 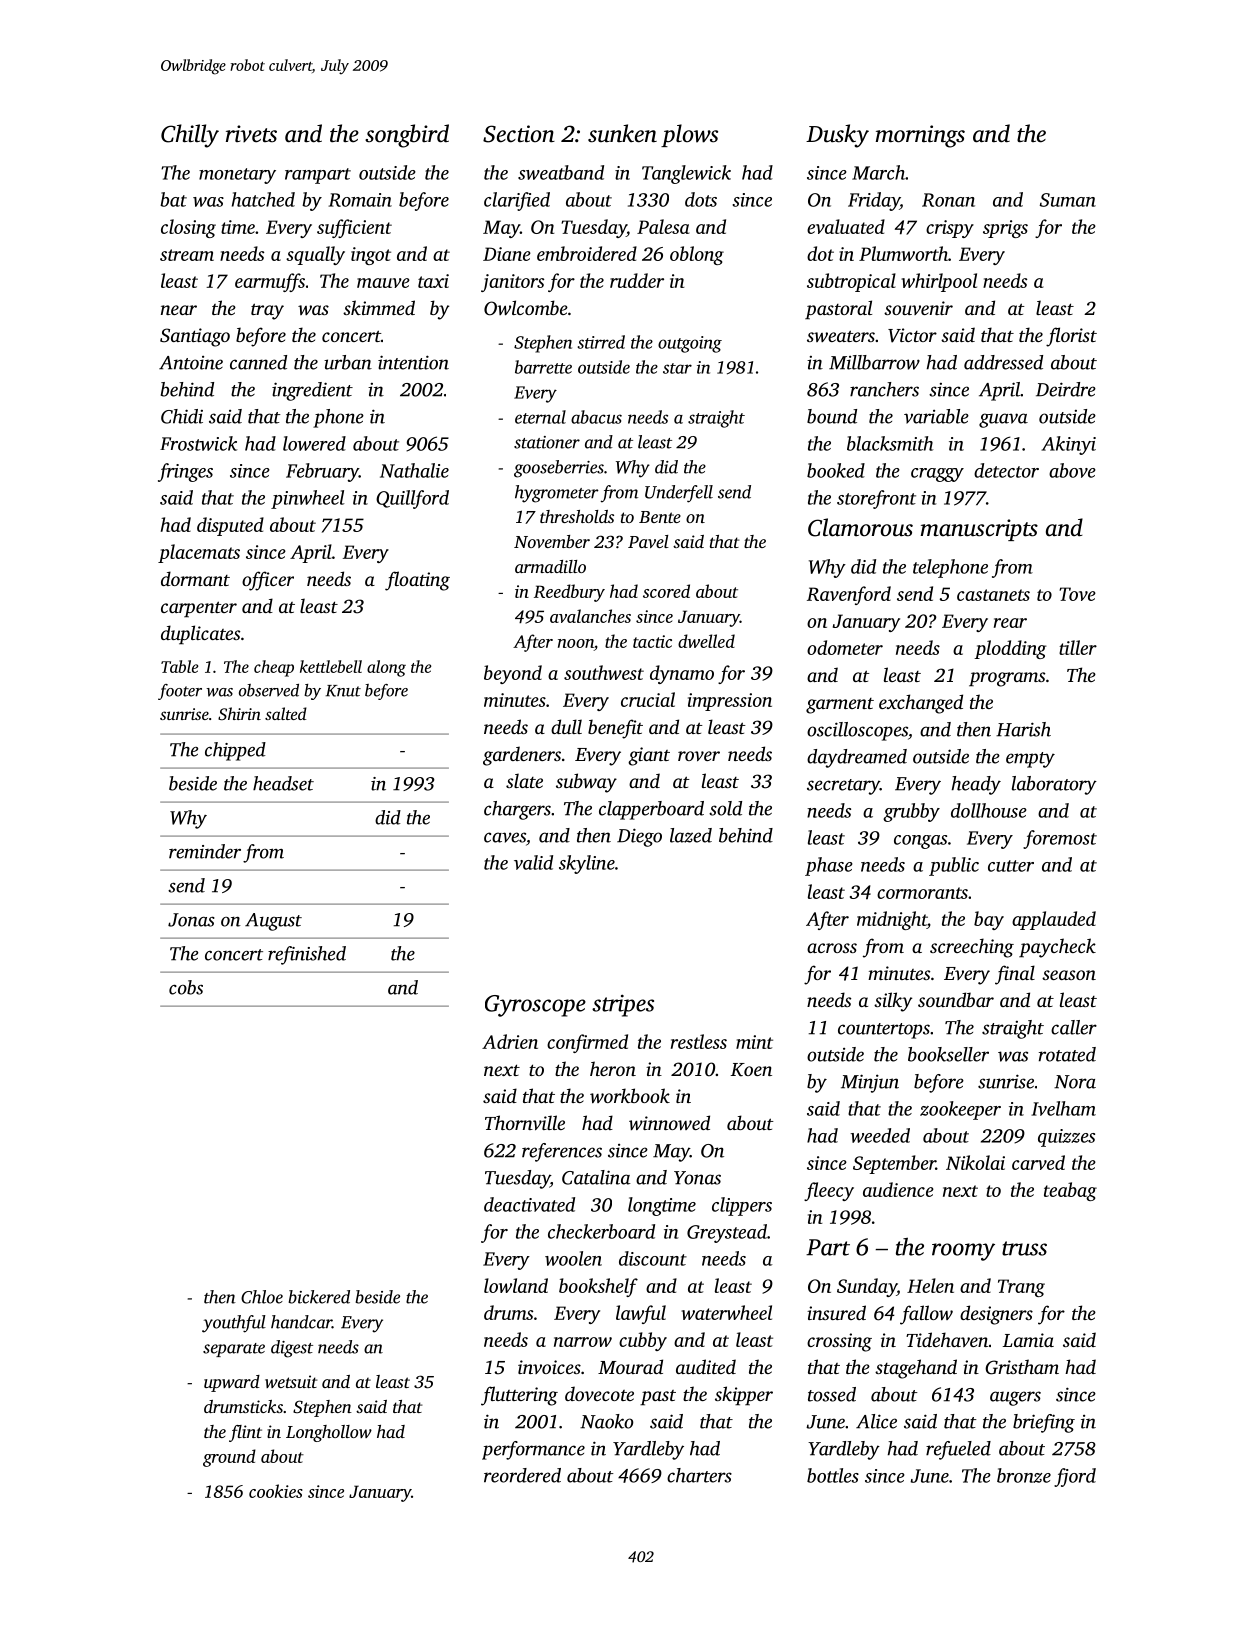 What do you see at coordinates (920, 136) in the screenshot?
I see `mornings` at bounding box center [920, 136].
